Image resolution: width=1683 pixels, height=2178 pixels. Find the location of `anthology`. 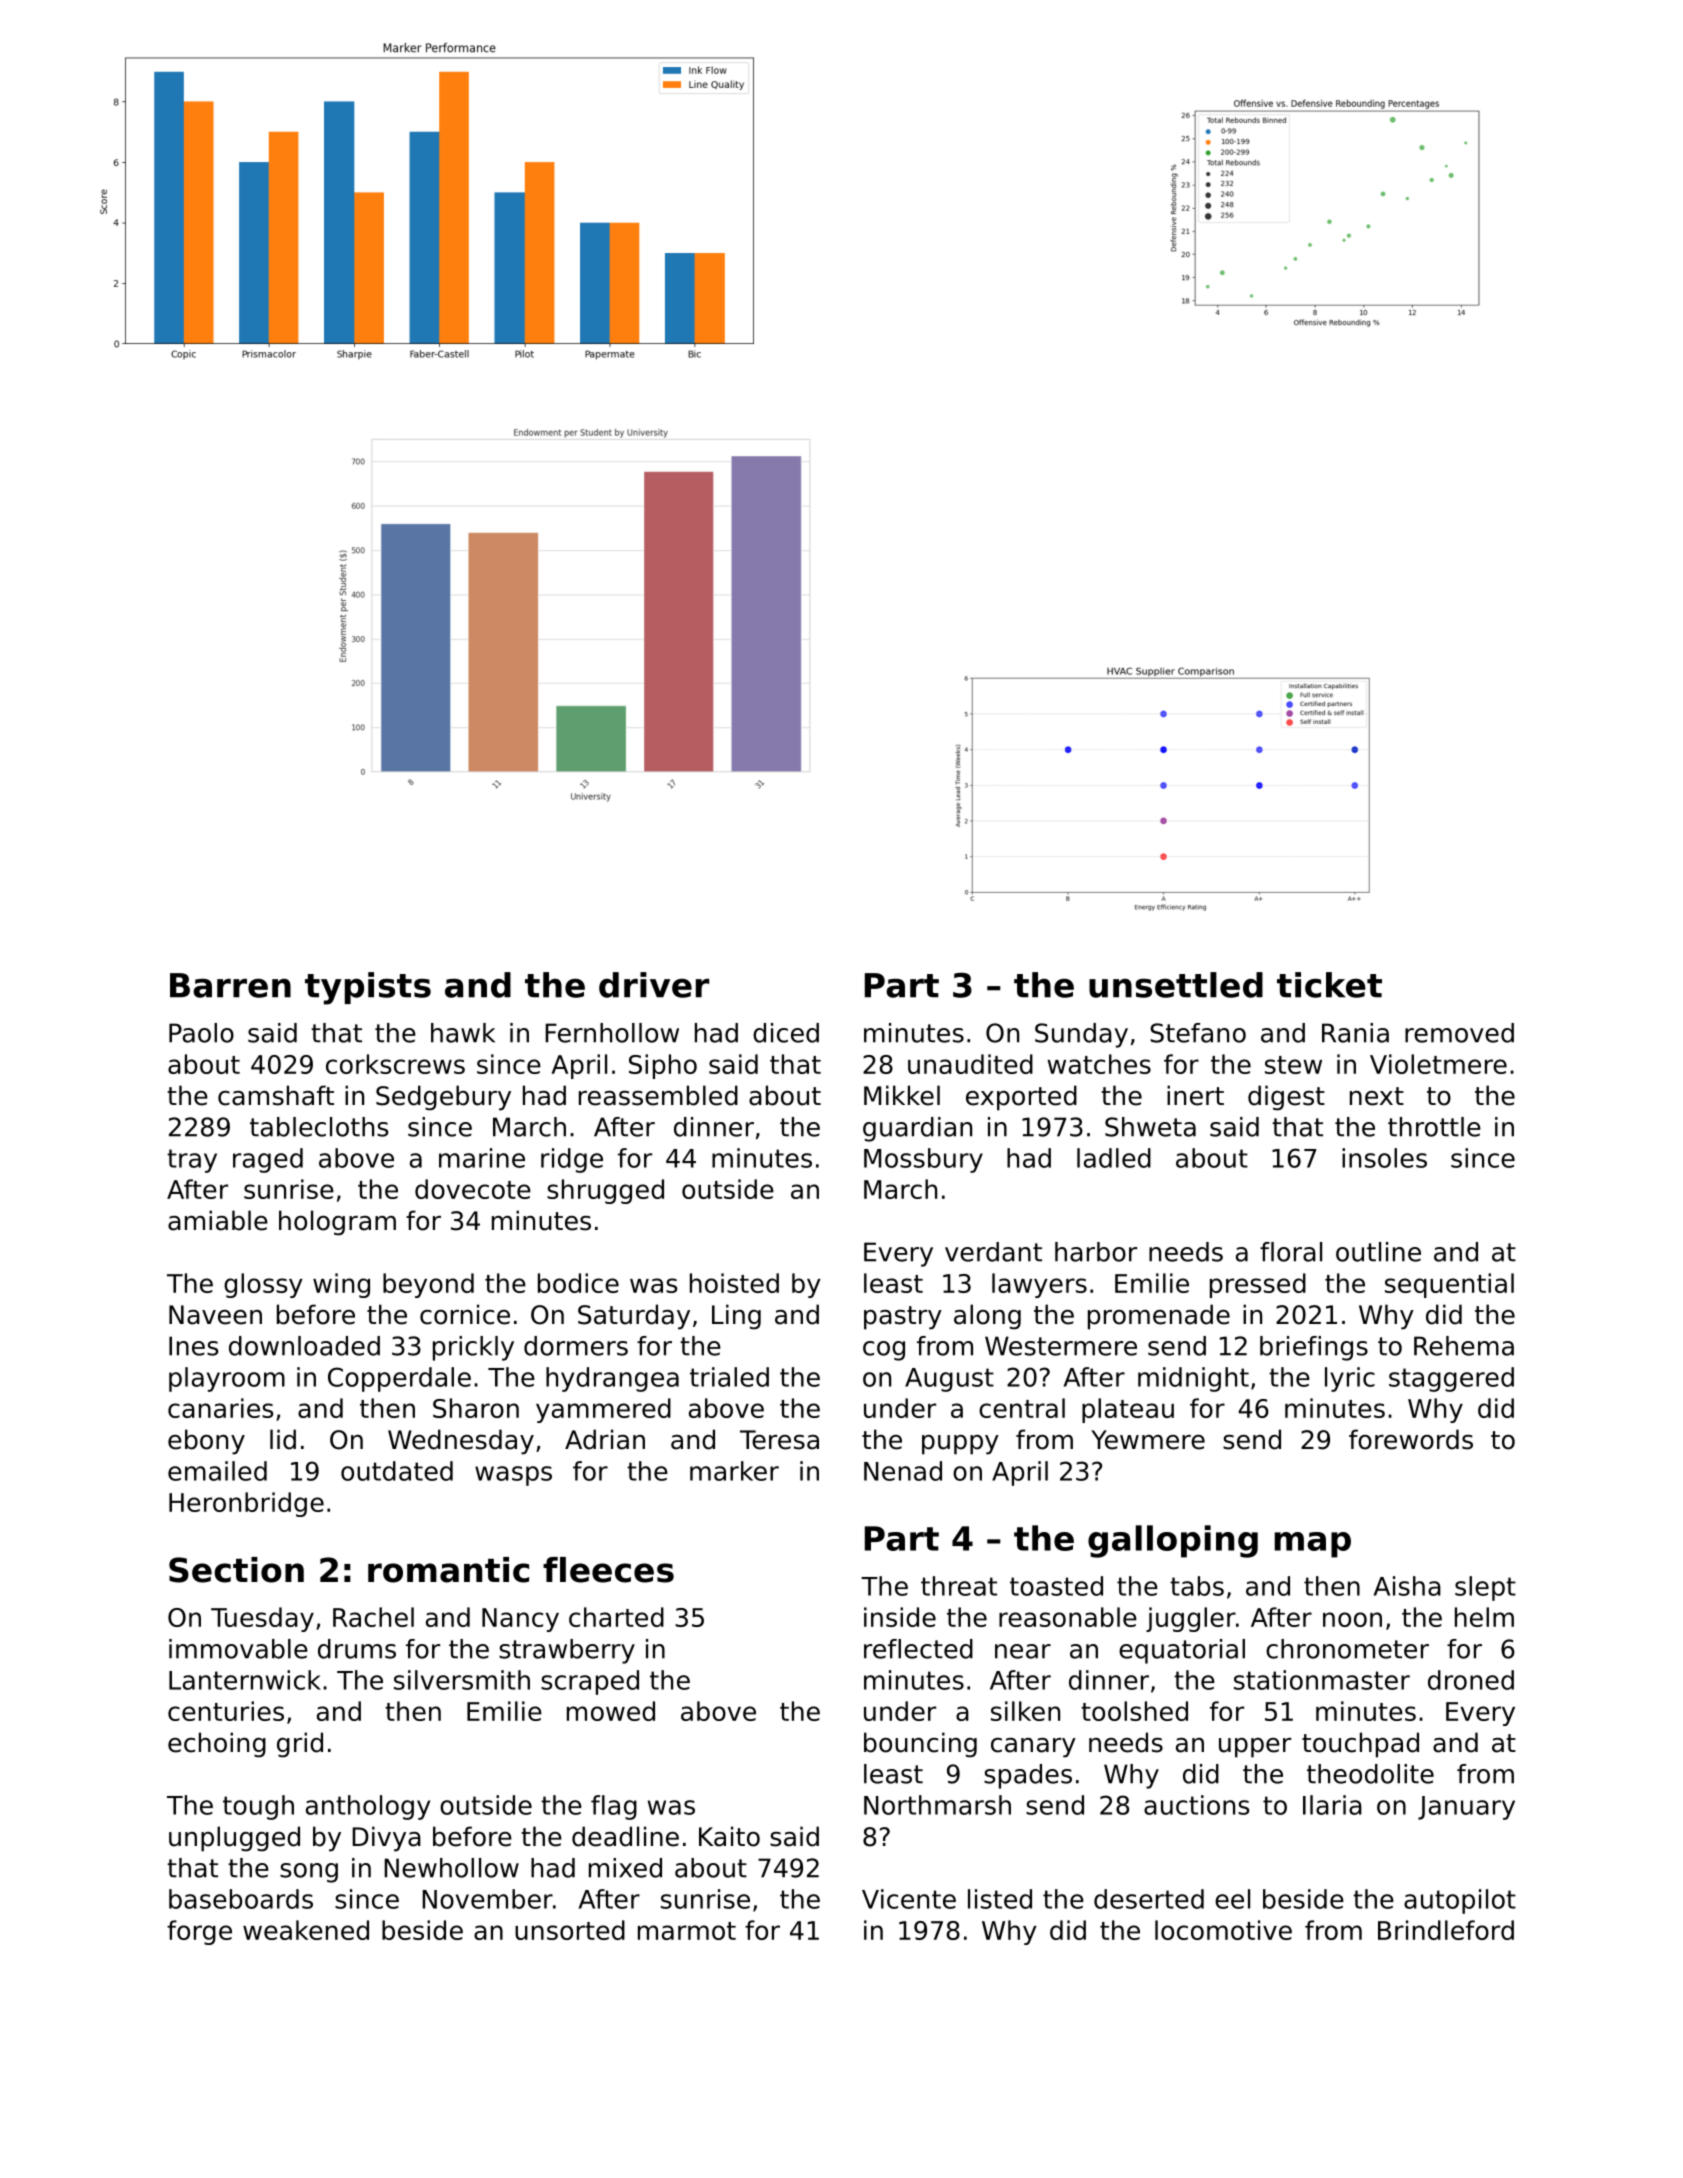

anthology is located at coordinates (368, 1807).
